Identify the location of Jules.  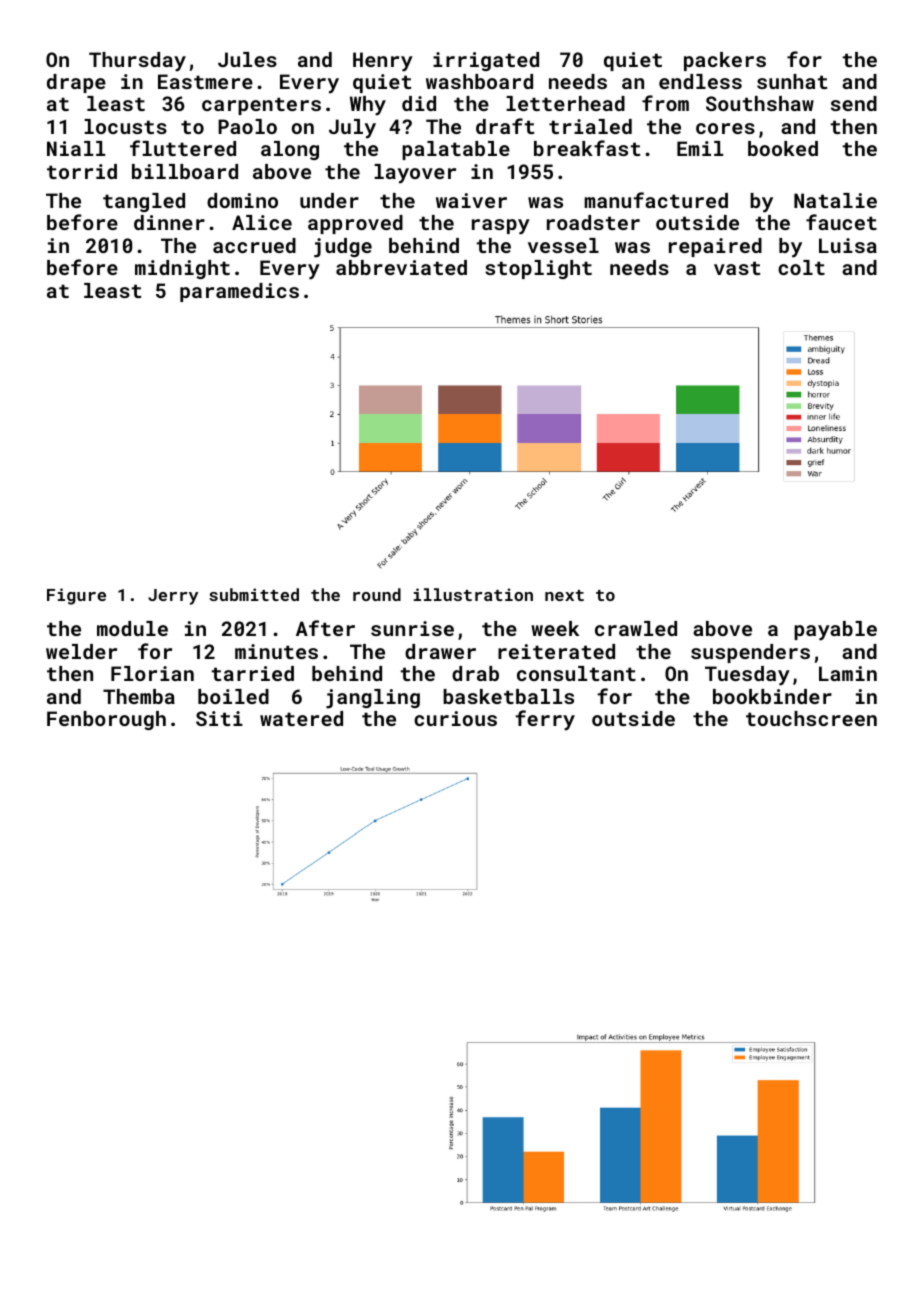
(247, 59).
